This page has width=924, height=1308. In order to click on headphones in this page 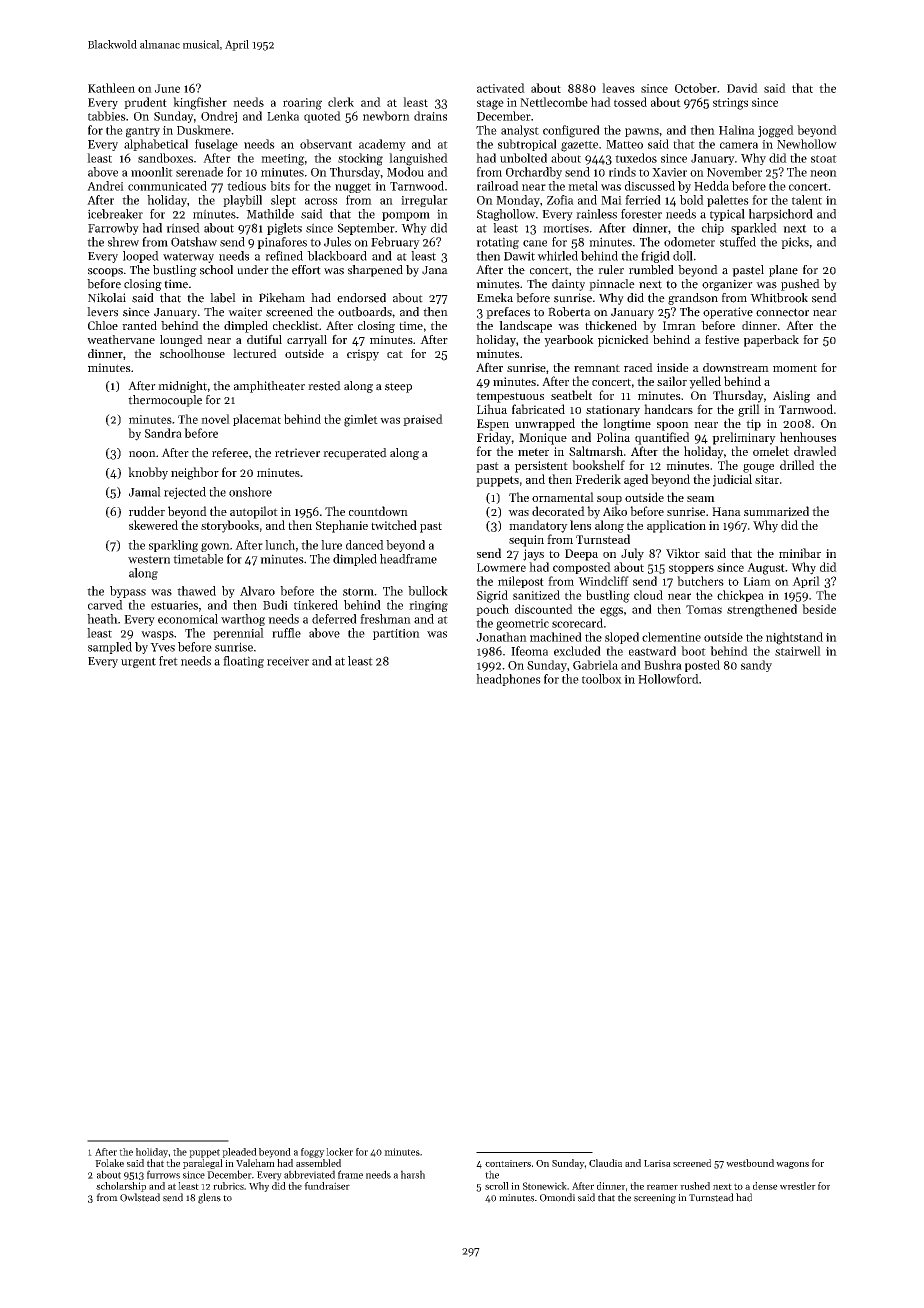, I will do `click(508, 680)`.
